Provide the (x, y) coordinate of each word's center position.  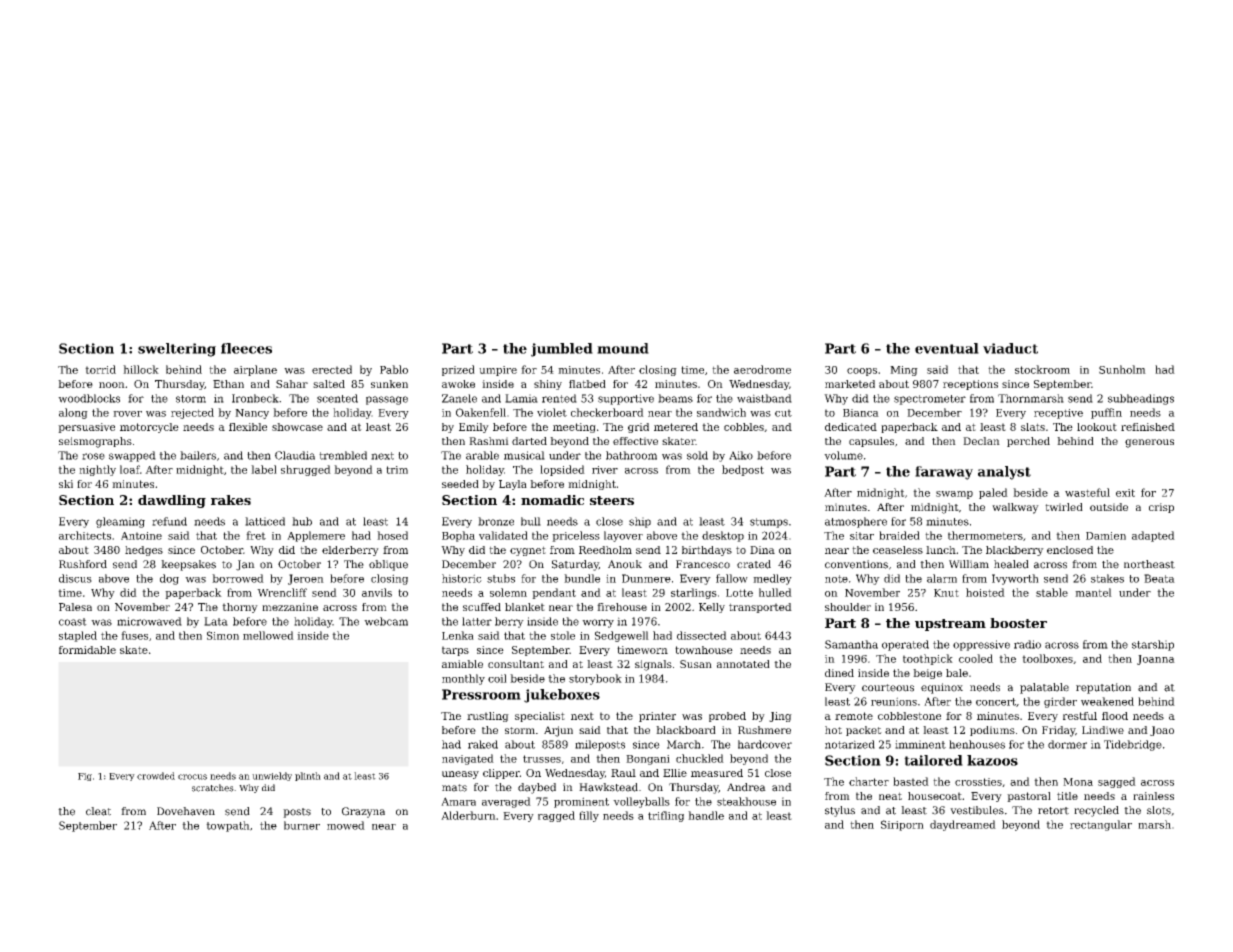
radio (1027, 644)
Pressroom (481, 694)
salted (329, 384)
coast (73, 622)
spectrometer (930, 400)
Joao (1162, 731)
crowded (156, 776)
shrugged (306, 470)
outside (1109, 507)
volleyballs (641, 802)
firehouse (622, 607)
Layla (513, 485)
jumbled (562, 350)
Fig (85, 777)
